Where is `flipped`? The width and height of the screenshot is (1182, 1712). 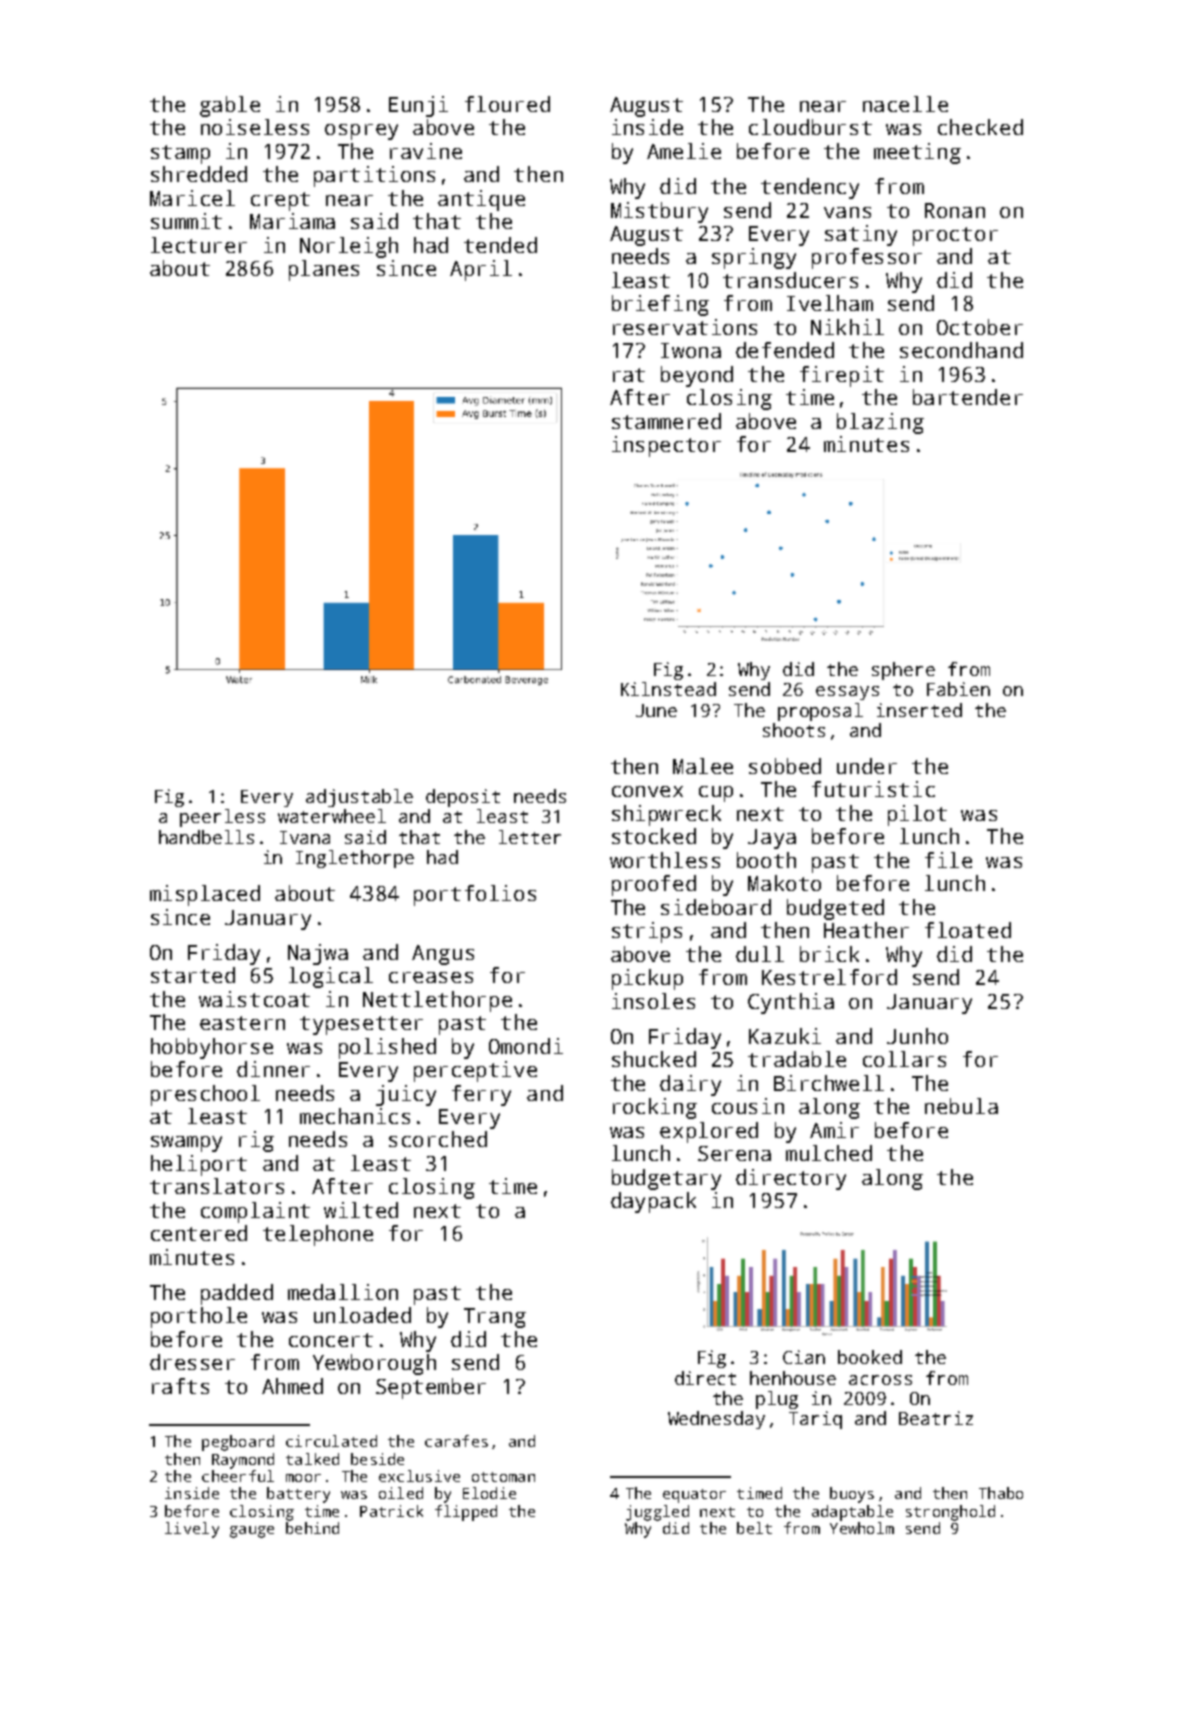 flipped is located at coordinates (466, 1513).
